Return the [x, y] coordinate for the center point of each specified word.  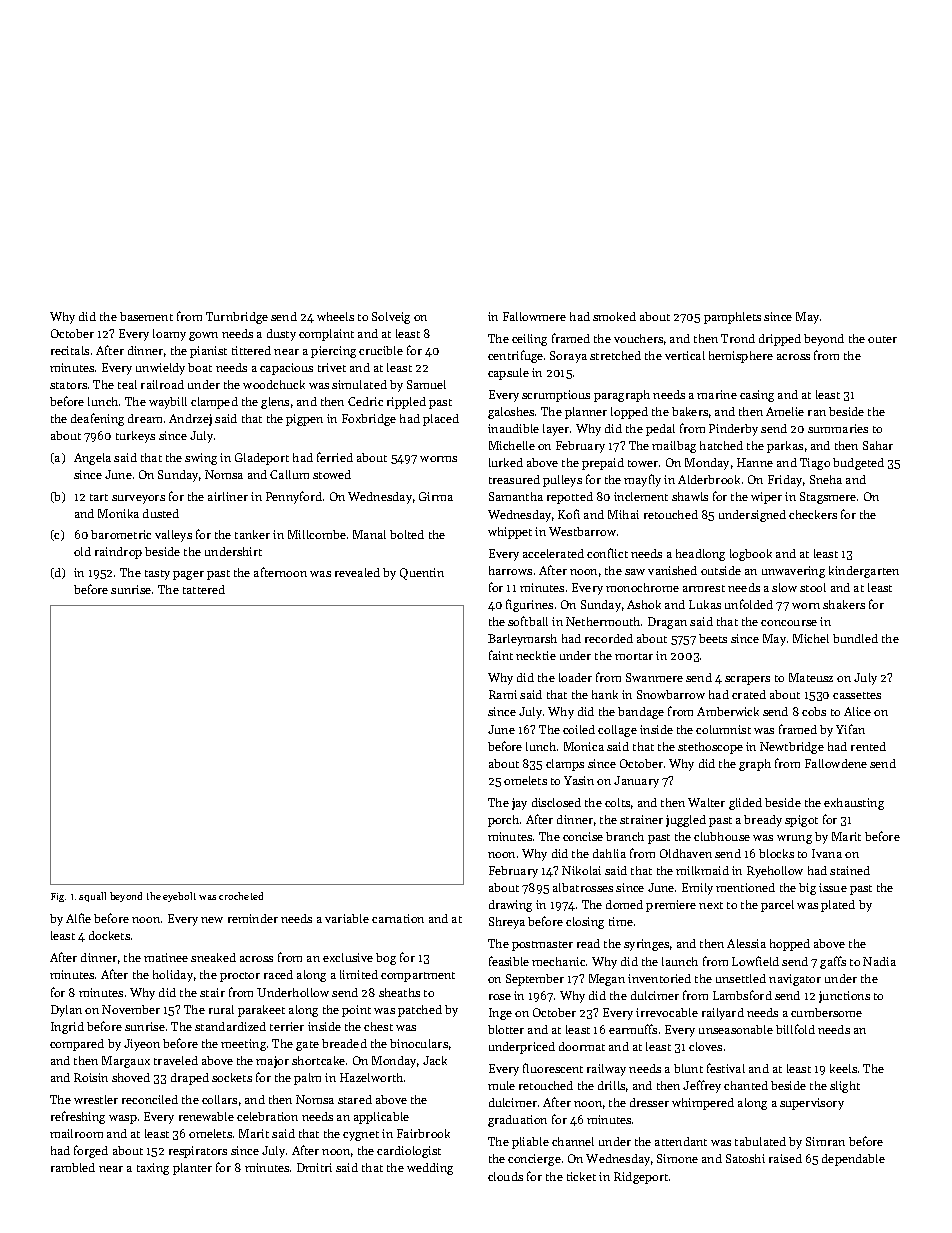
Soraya [568, 357]
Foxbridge [369, 420]
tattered [204, 589]
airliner [228, 496]
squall [92, 897]
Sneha [826, 479]
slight [845, 1087]
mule [501, 1085]
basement [146, 316]
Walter [706, 802]
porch [503, 821]
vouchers [638, 338]
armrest [704, 588]
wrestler [96, 1099]
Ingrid [67, 1028]
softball [528, 621]
